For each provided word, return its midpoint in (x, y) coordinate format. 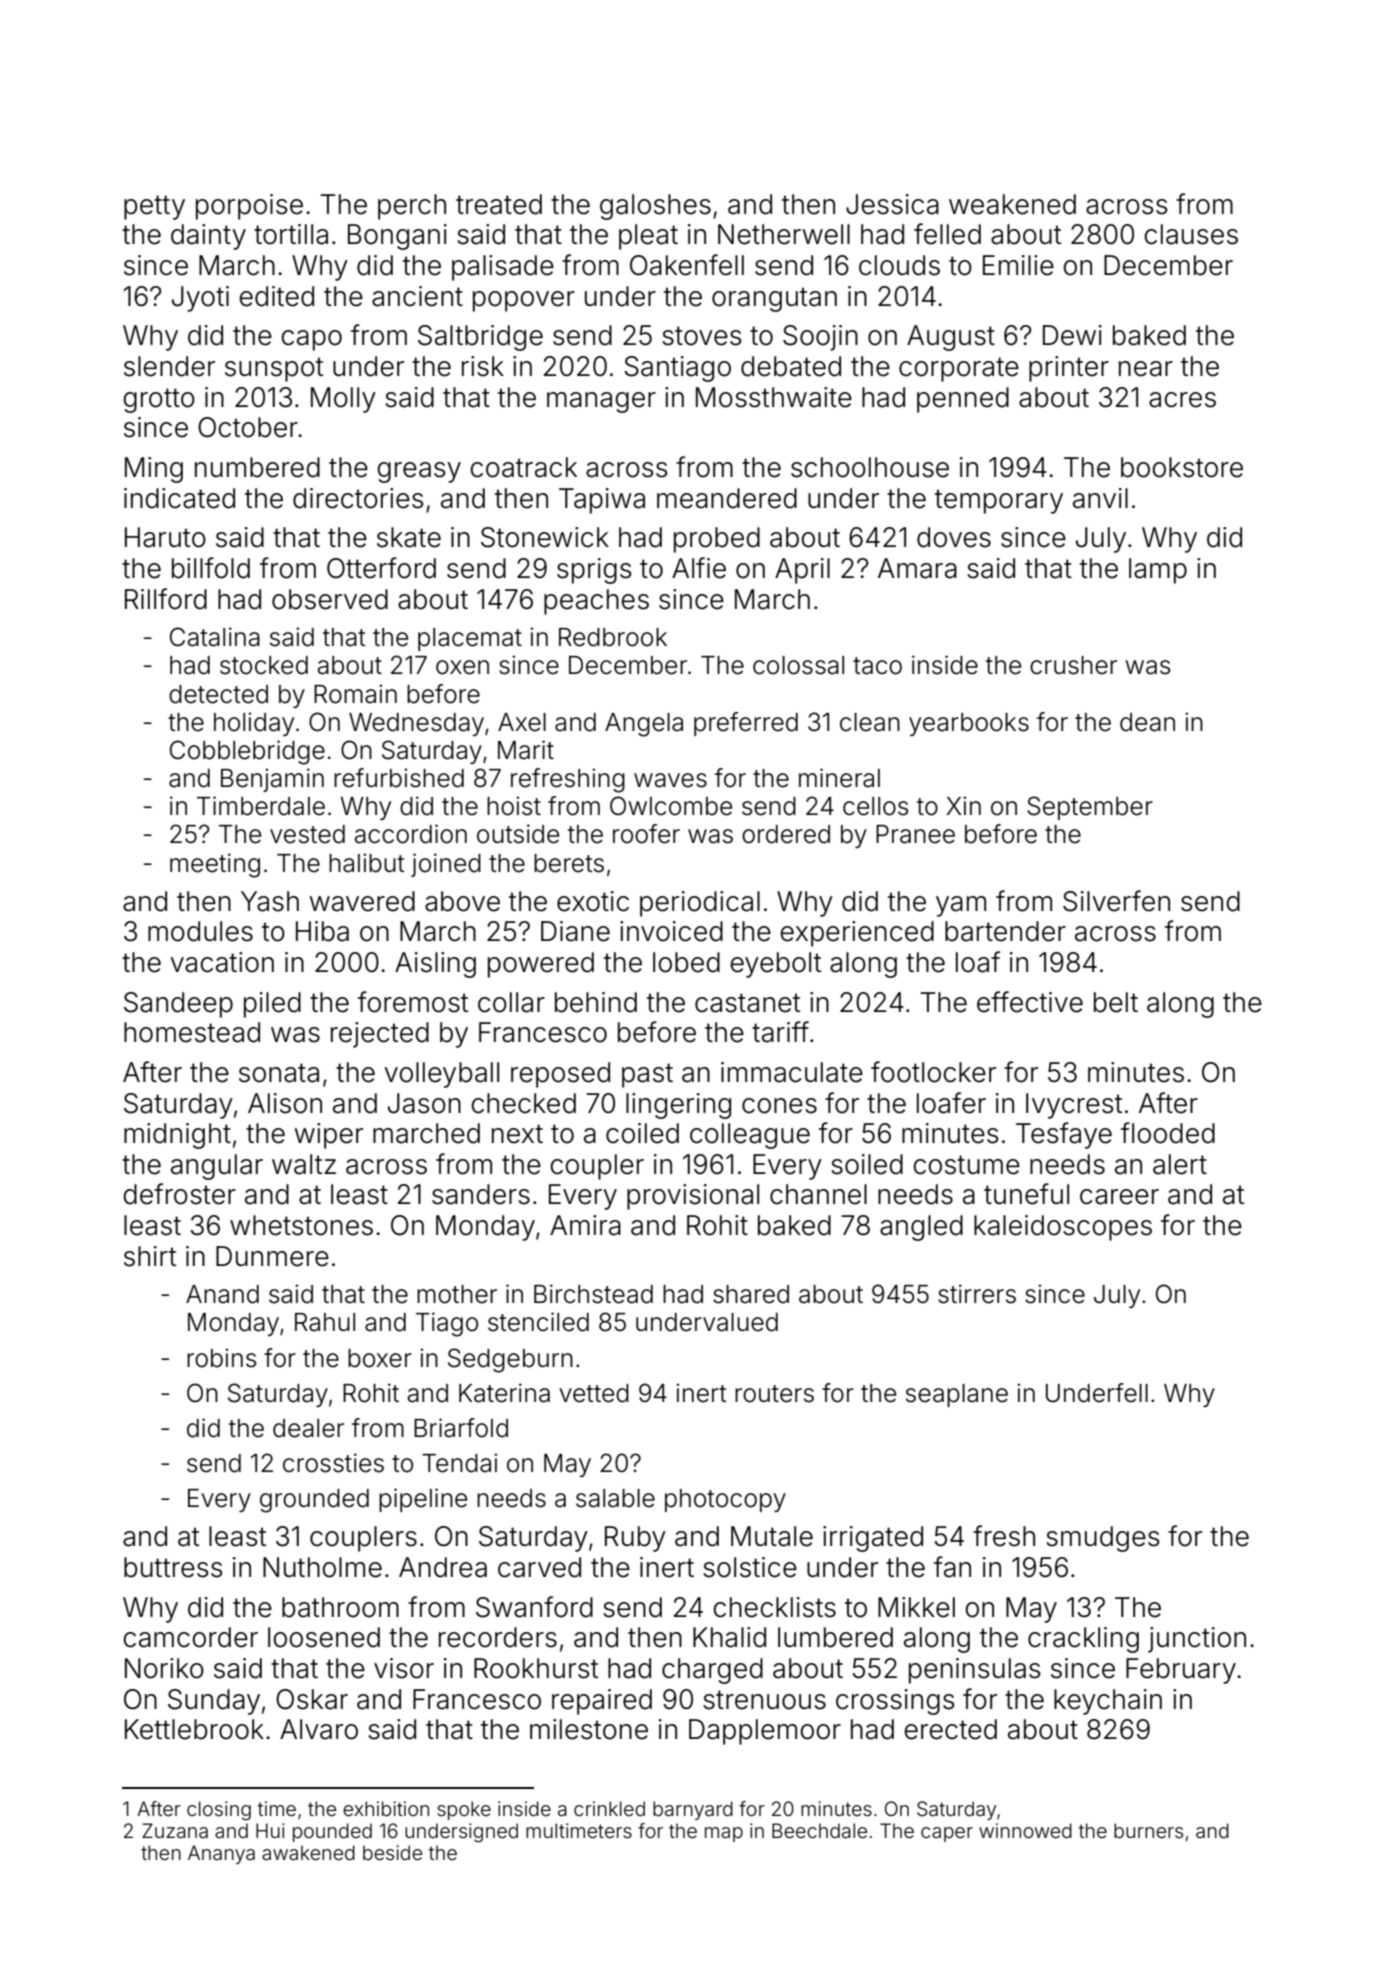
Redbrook (613, 637)
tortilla (291, 234)
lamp (1158, 571)
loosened (324, 1637)
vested (307, 834)
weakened (1012, 204)
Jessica (892, 204)
